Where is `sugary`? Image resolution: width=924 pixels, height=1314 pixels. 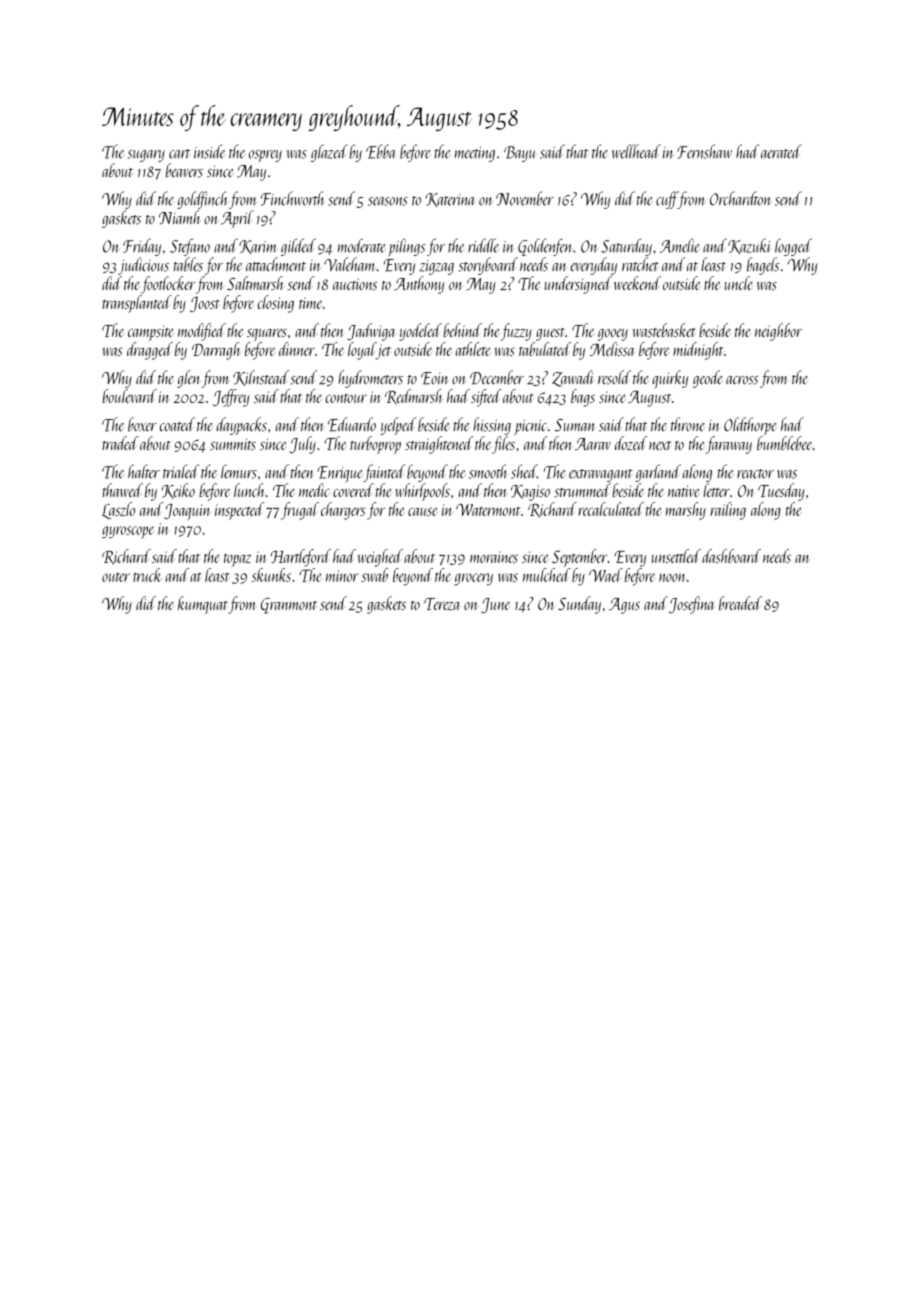 sugary is located at coordinates (146, 156).
